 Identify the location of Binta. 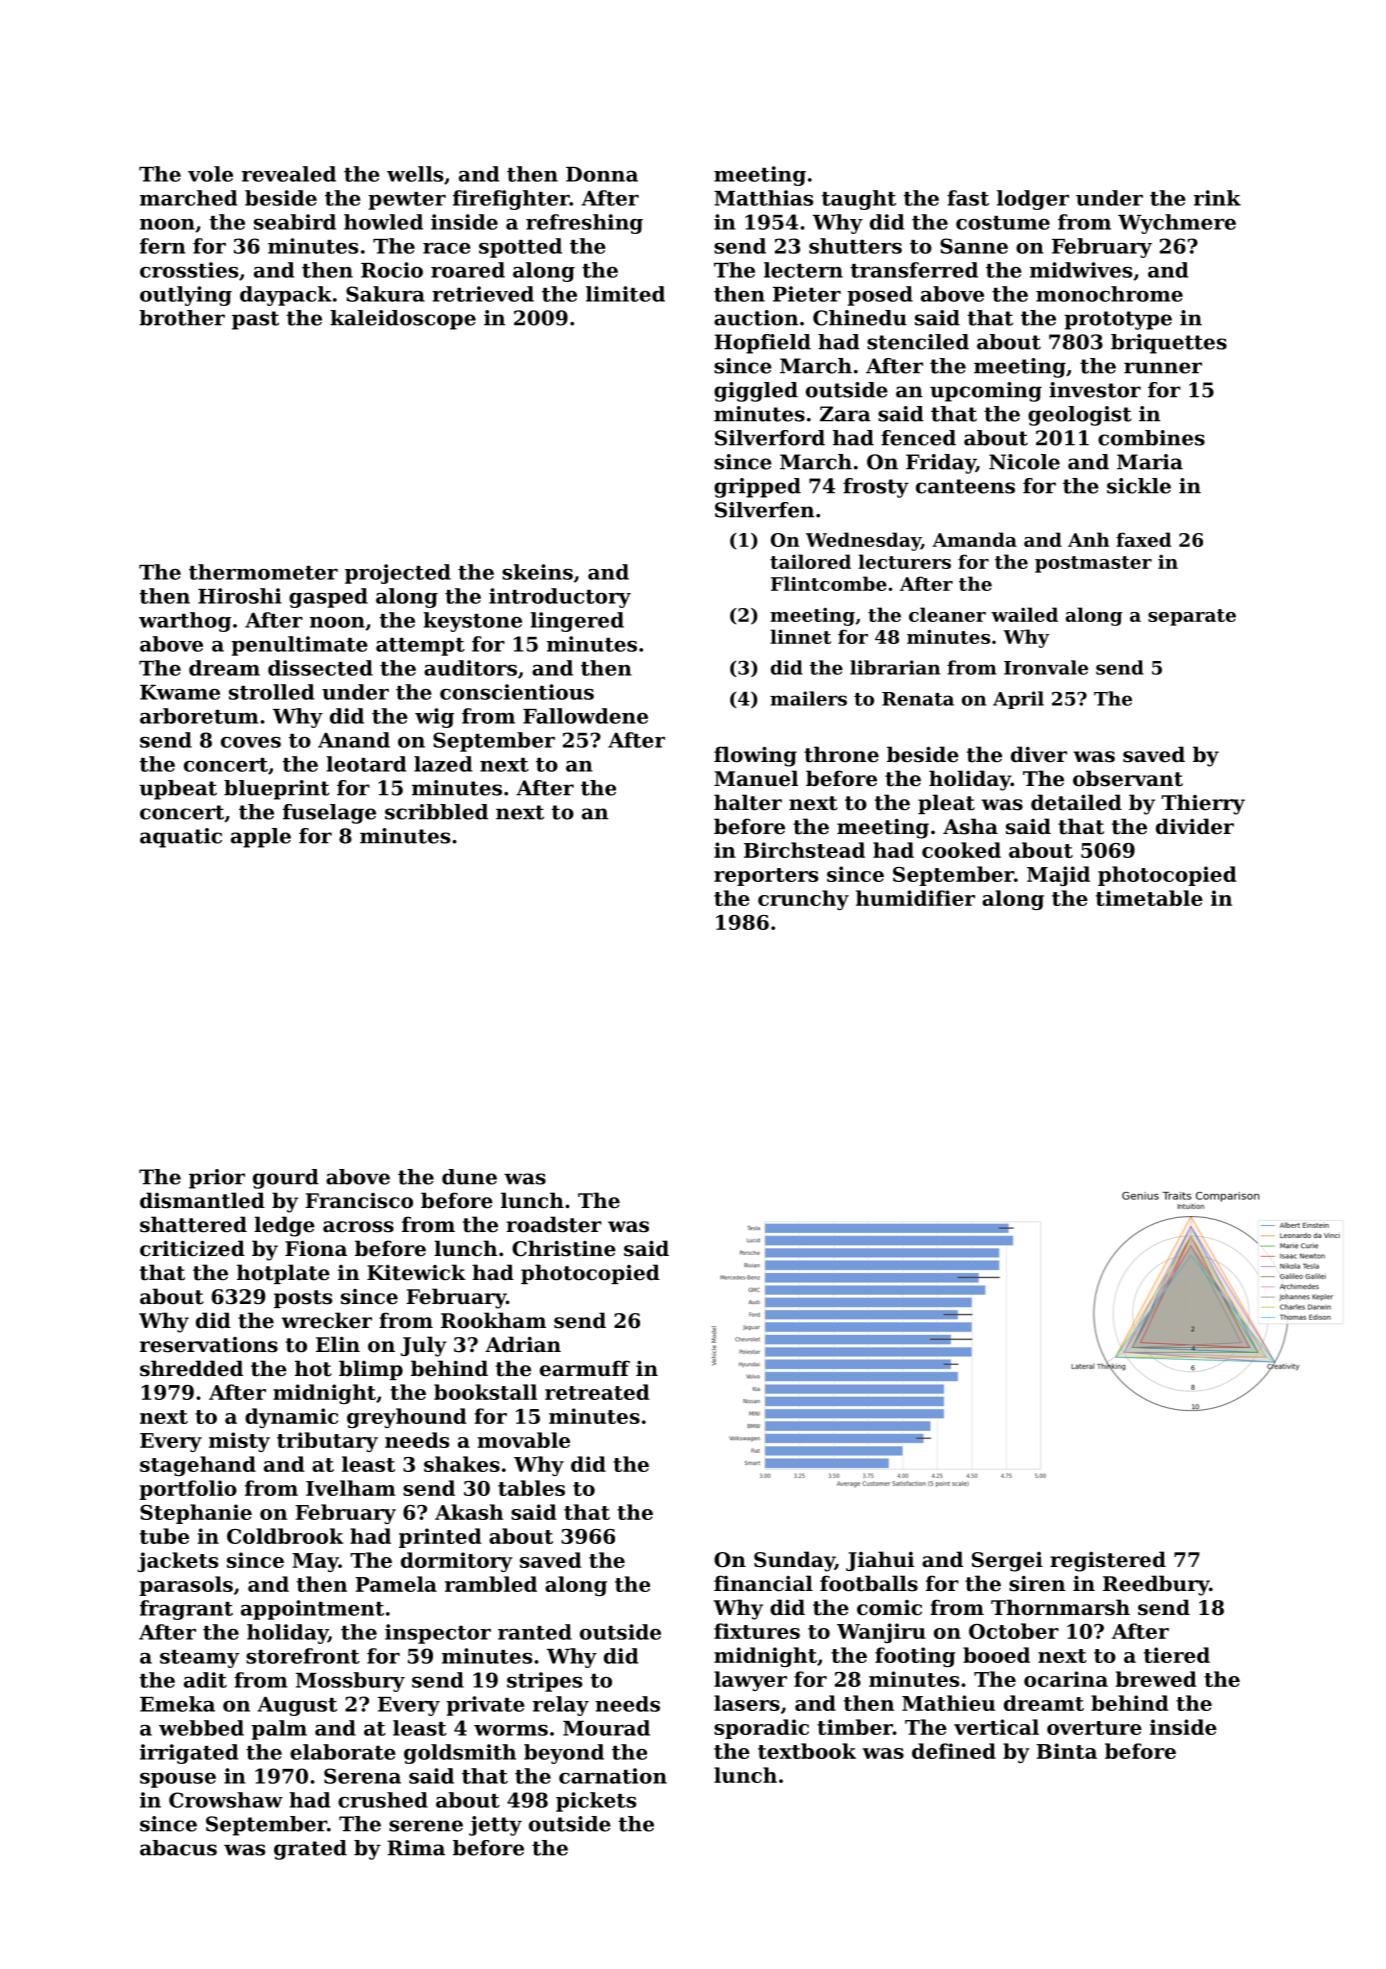
(1066, 1751).
